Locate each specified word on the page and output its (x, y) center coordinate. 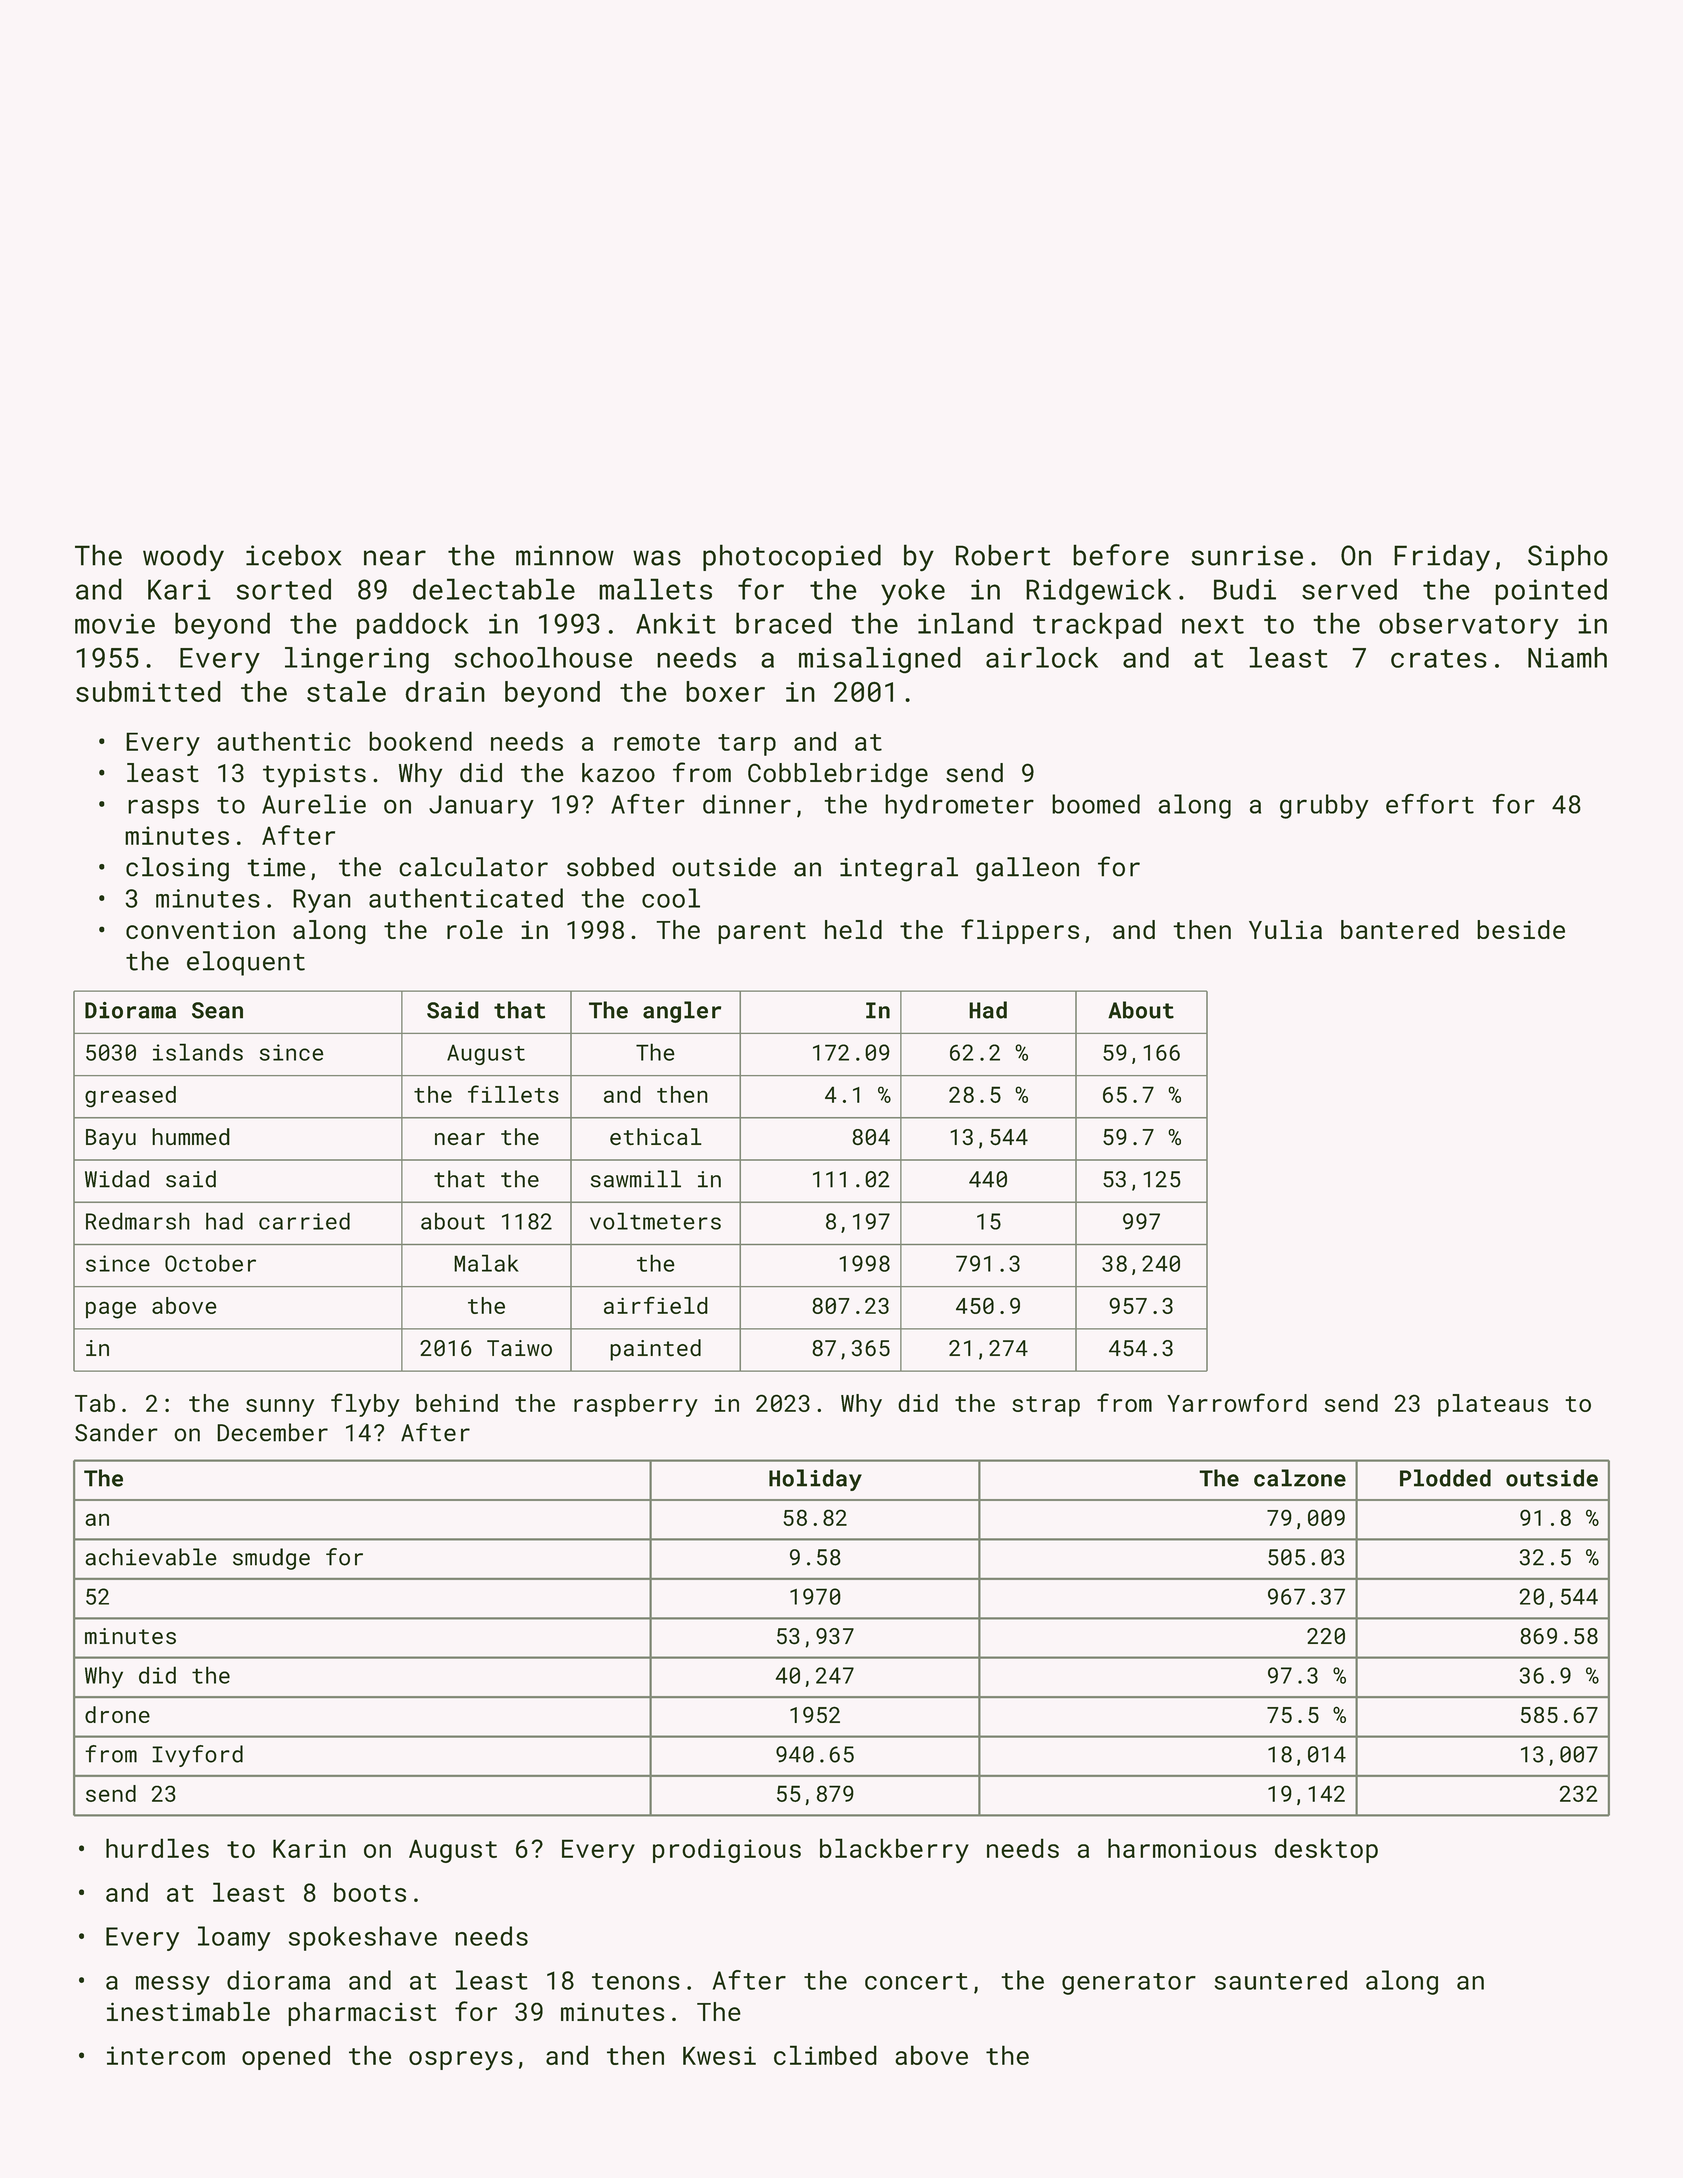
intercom (166, 2055)
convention (200, 930)
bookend (420, 741)
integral (899, 869)
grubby (1324, 806)
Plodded (1445, 1478)
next (1213, 624)
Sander (116, 1432)
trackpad (1097, 625)
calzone (1300, 1478)
